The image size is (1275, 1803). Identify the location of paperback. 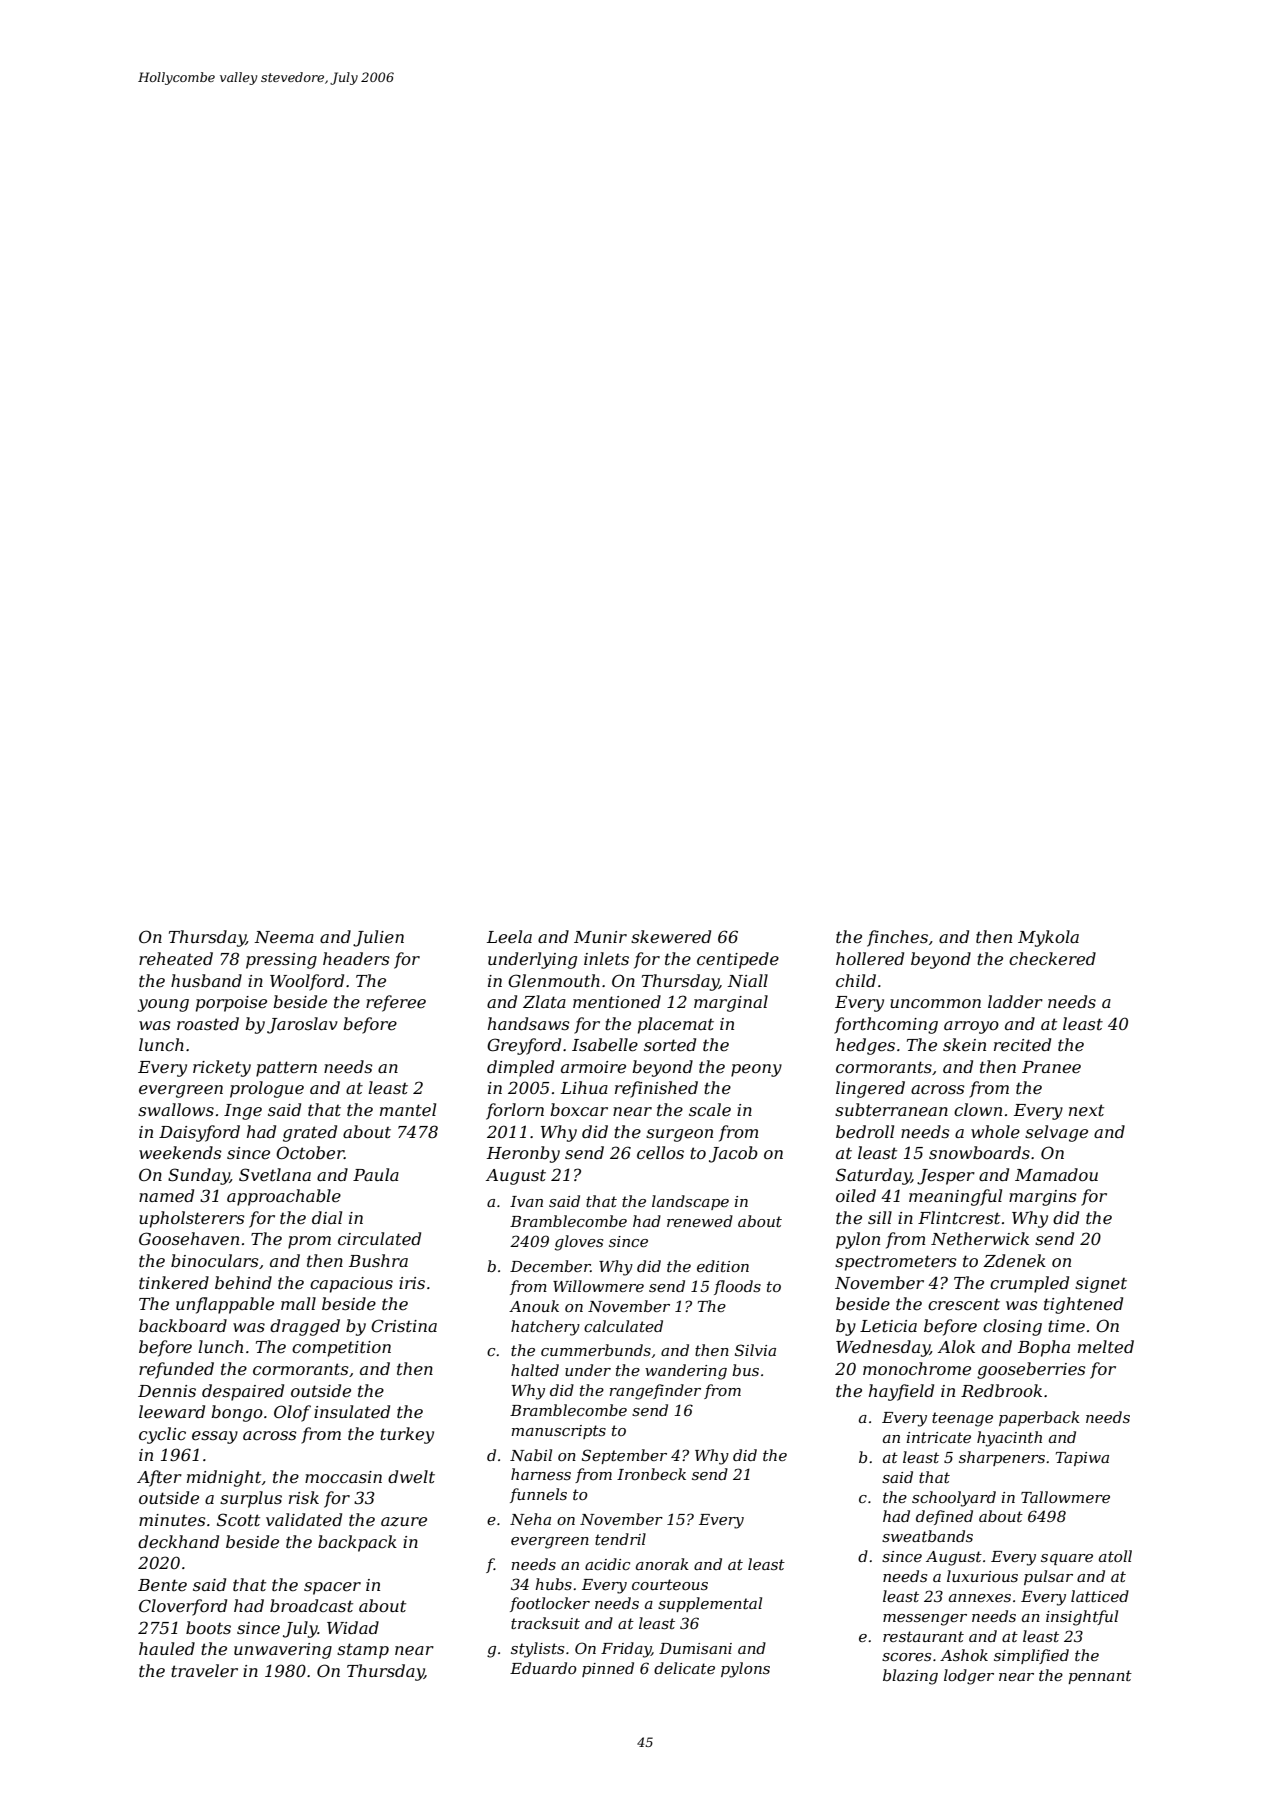
(1039, 1418).
